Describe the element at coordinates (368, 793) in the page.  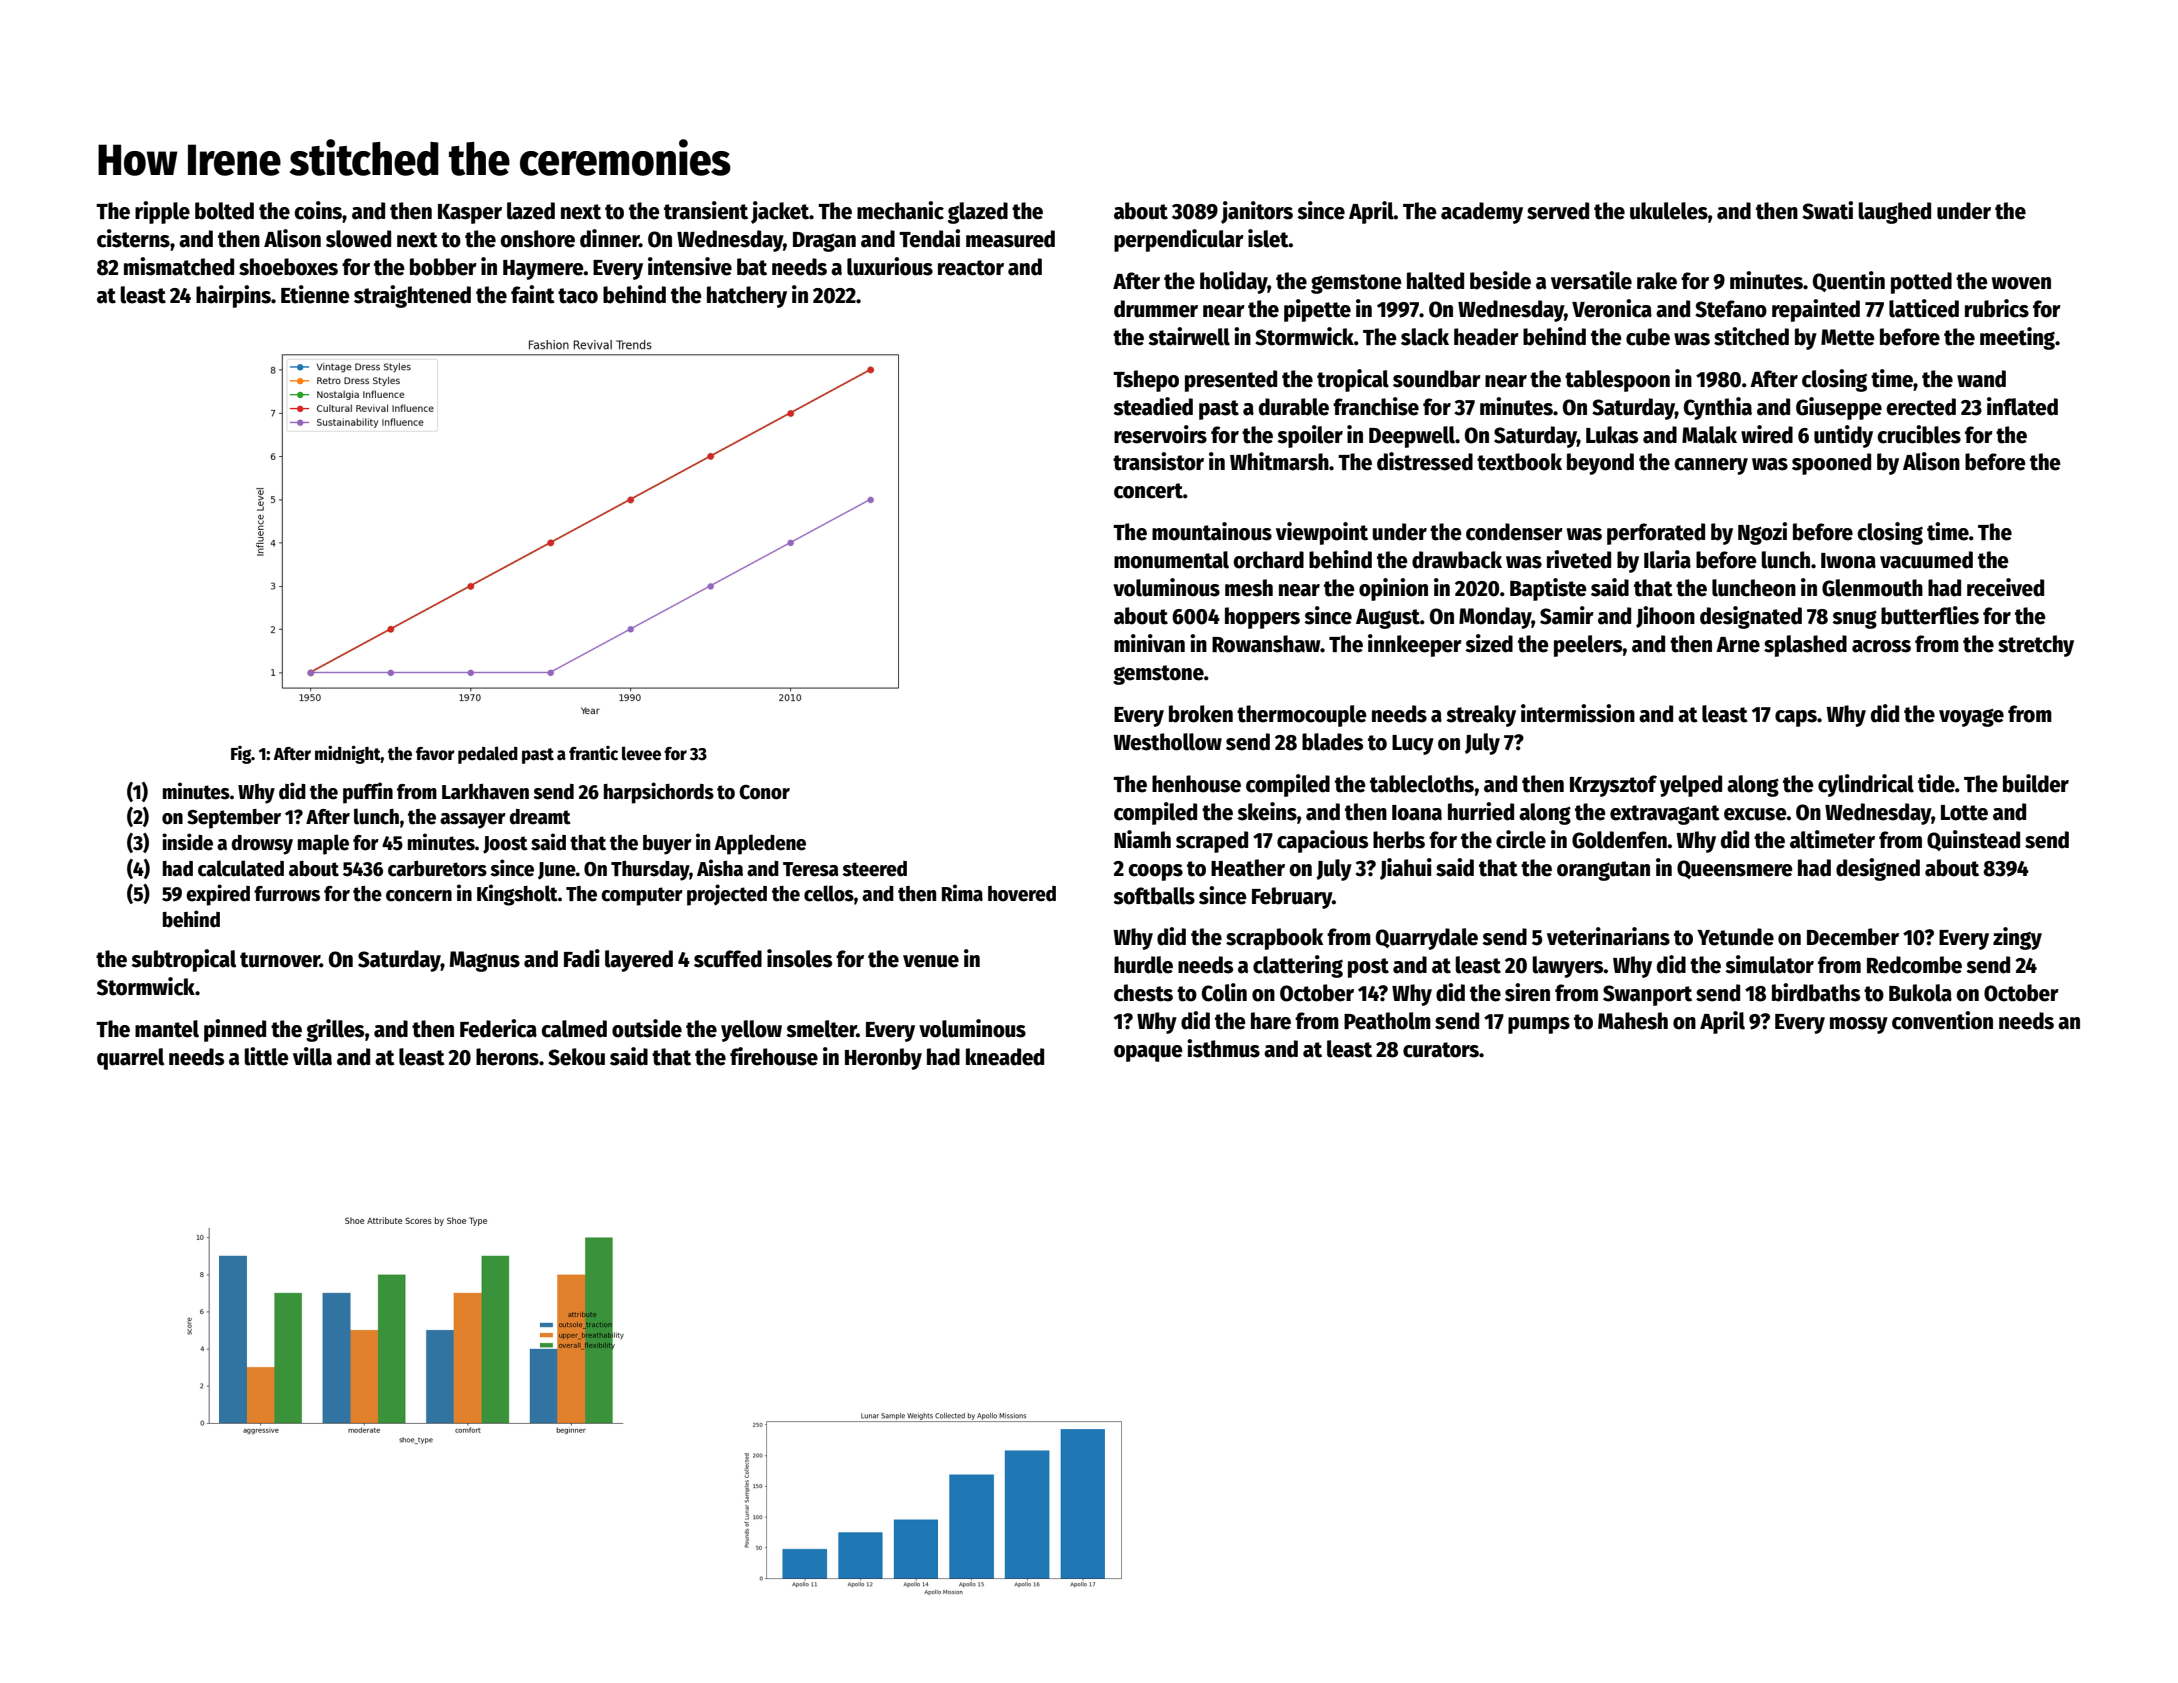
I see `puffin` at that location.
